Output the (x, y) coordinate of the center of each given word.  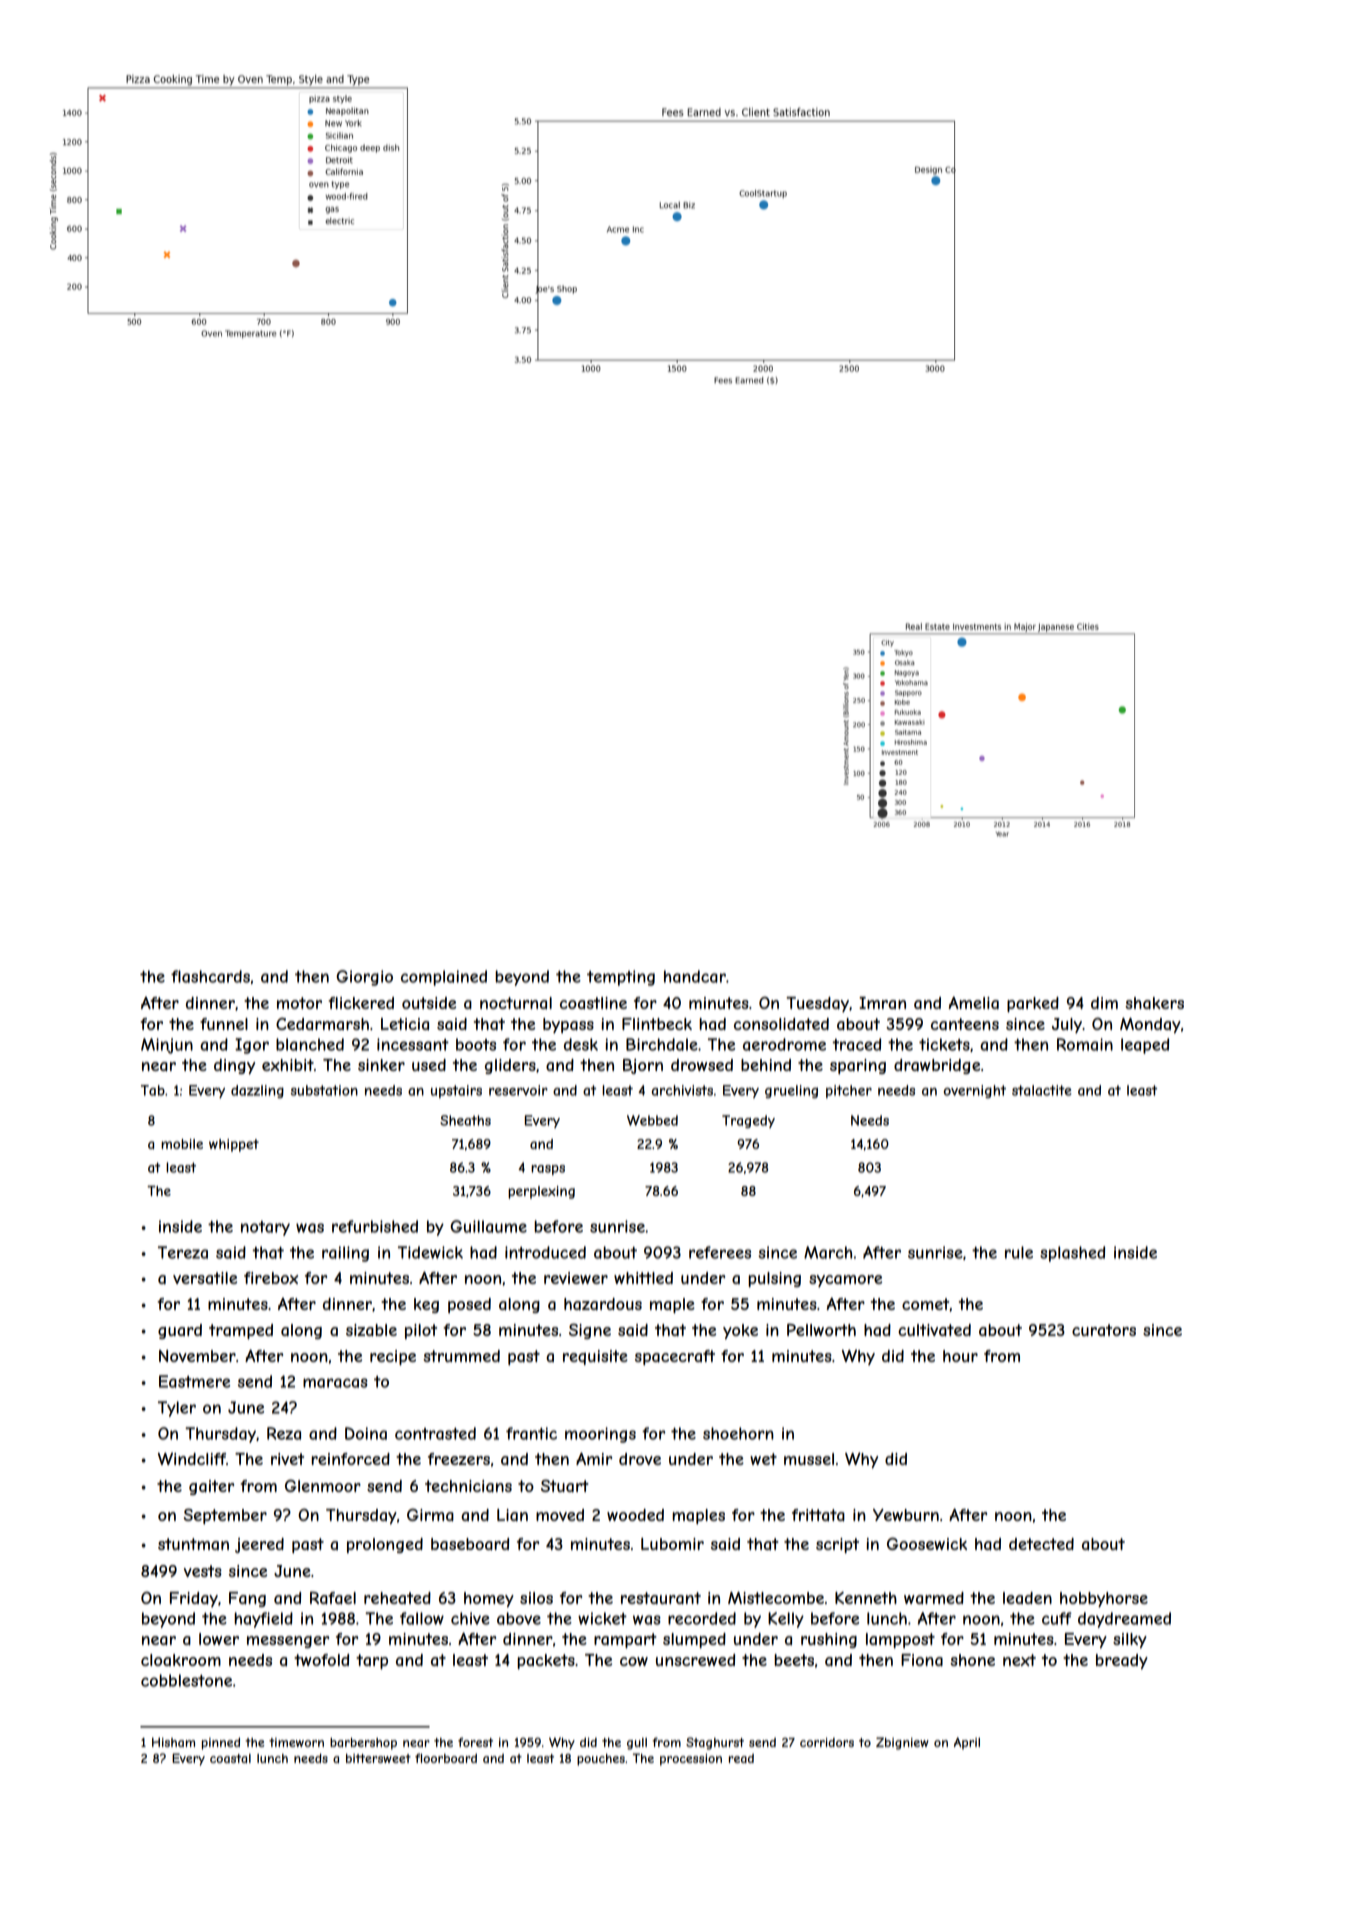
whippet (234, 1145)
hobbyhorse (1104, 1600)
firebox (271, 1278)
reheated (397, 1598)
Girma (430, 1514)
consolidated (781, 1024)
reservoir (518, 1090)
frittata (818, 1515)
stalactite (1041, 1090)
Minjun (167, 1046)
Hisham (173, 1742)
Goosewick (927, 1543)
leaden (1027, 1598)
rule (1019, 1252)
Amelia (974, 1002)
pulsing (775, 1279)
